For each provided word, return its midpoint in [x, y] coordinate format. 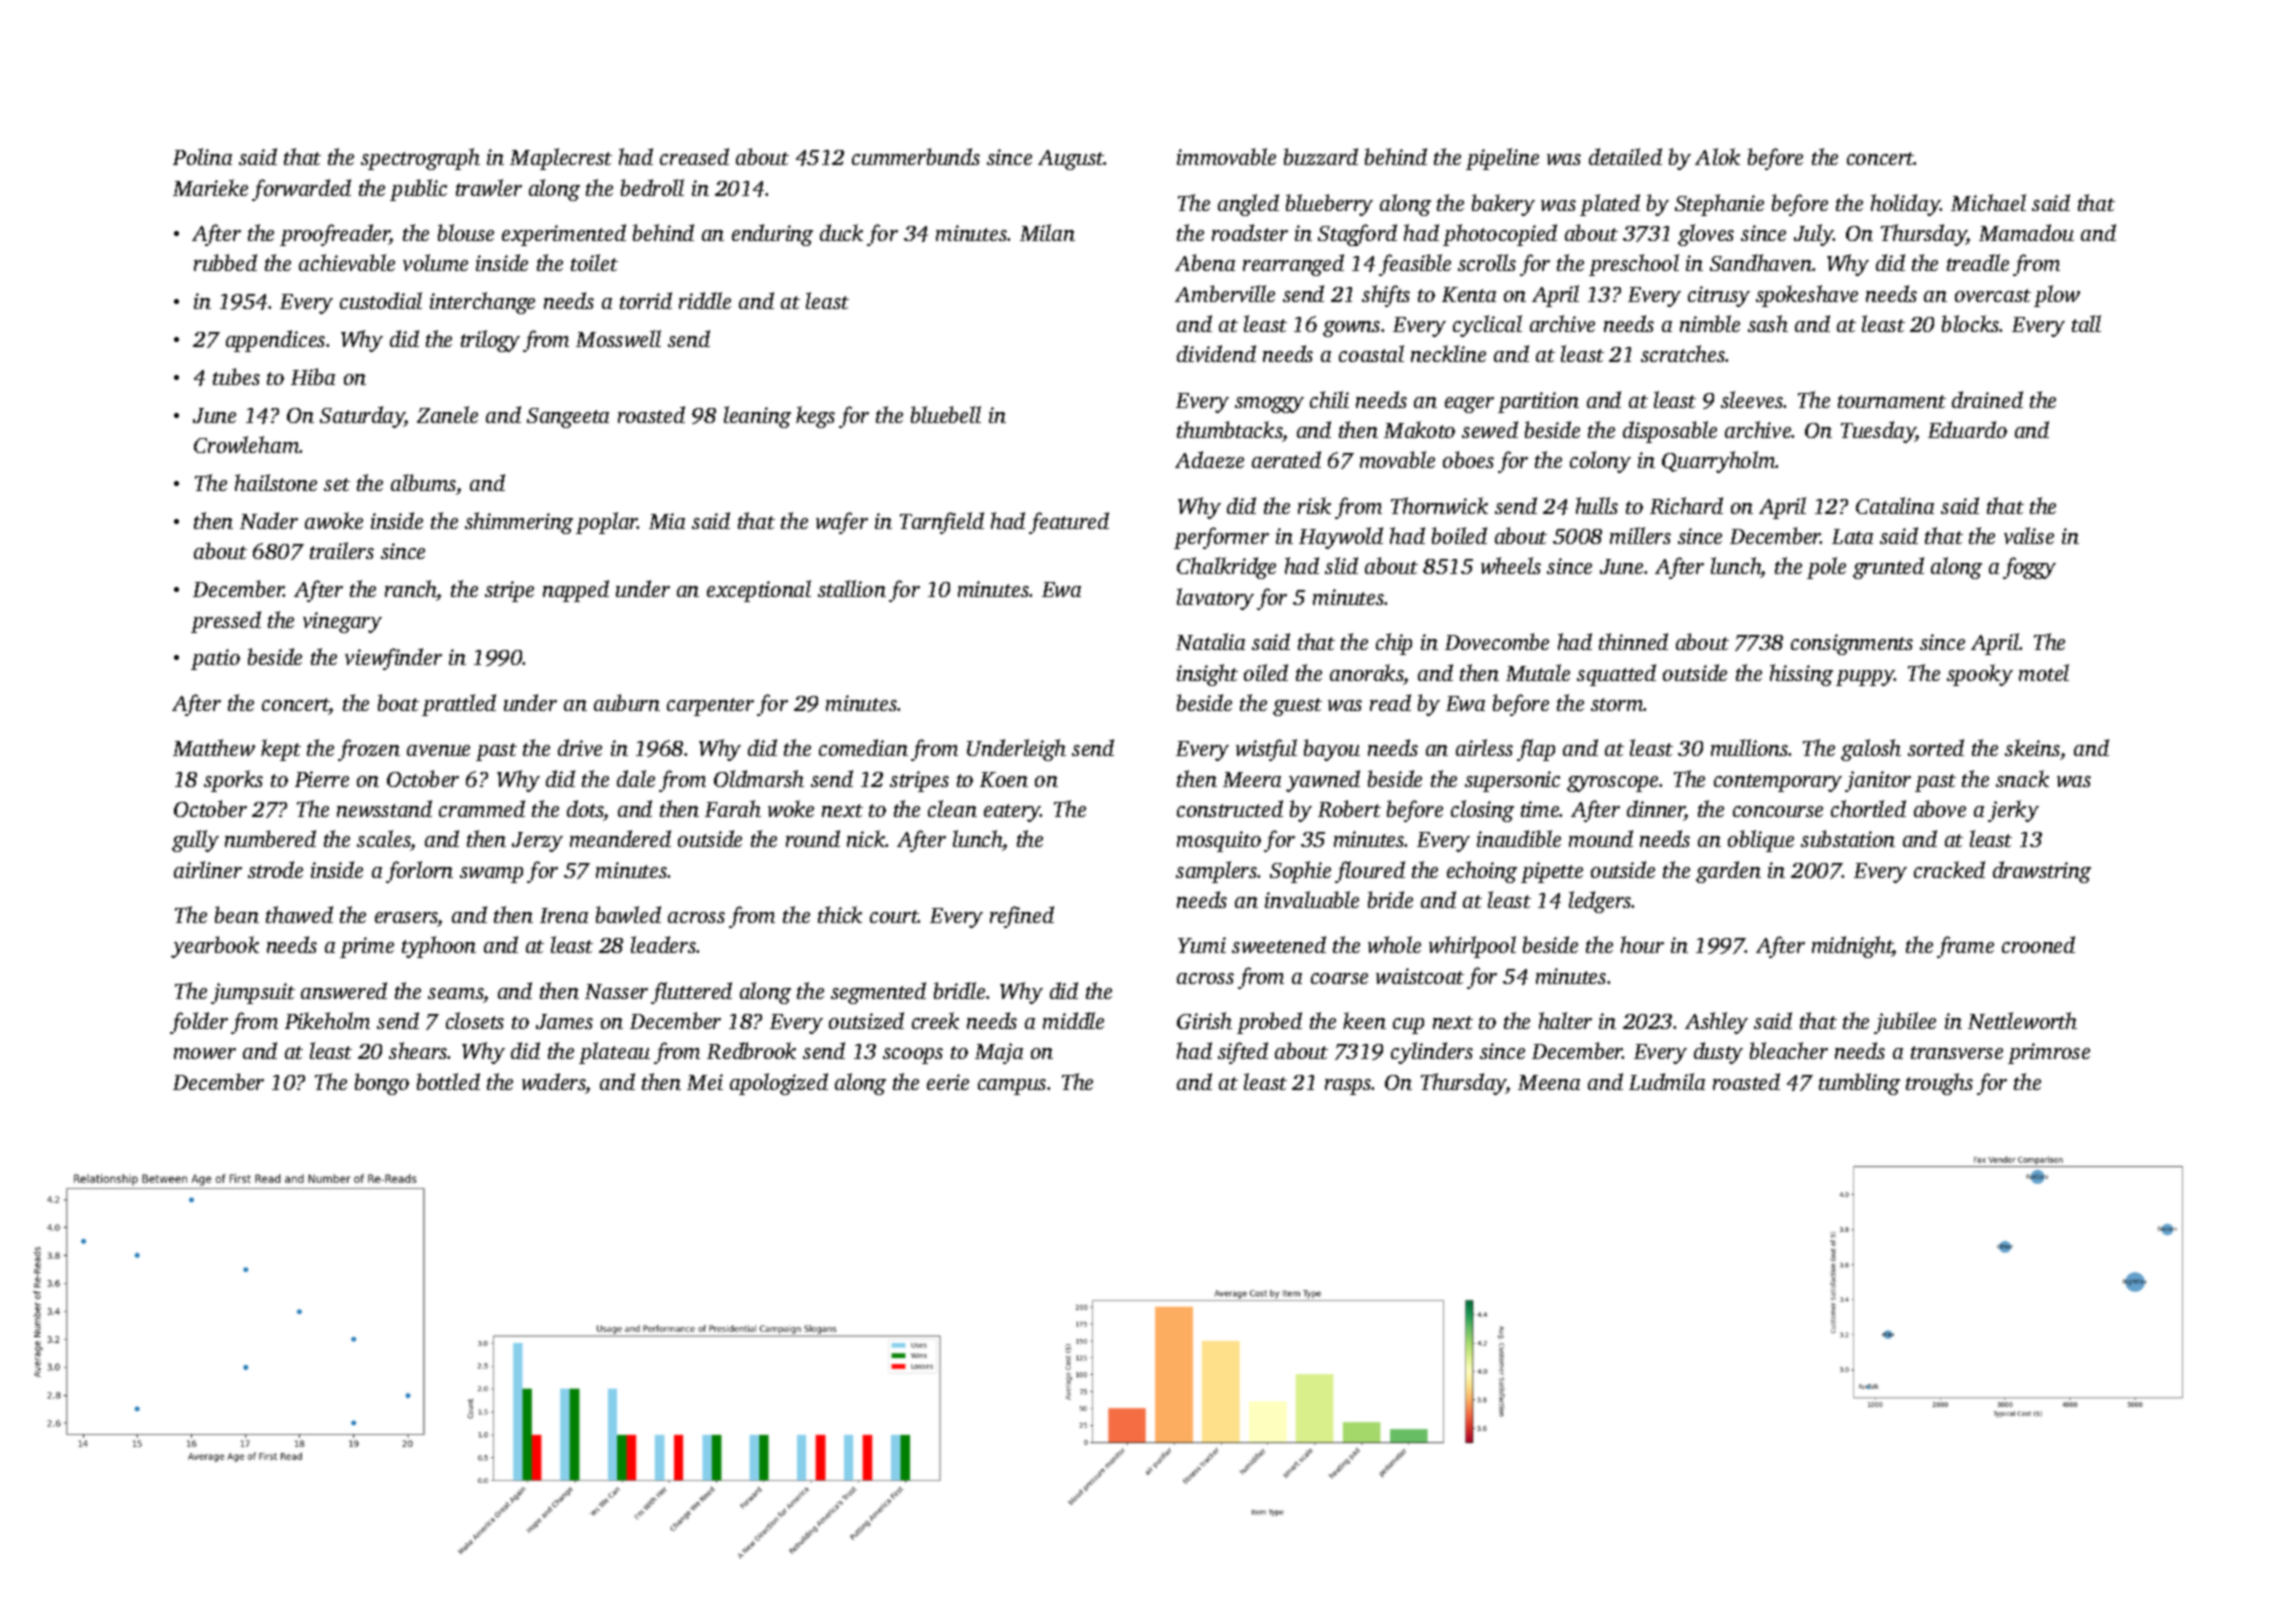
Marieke [210, 187]
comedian [863, 747]
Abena [1205, 262]
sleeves [1752, 399]
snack [2022, 778]
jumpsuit [253, 993]
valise [2029, 535]
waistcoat [1420, 976]
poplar [607, 523]
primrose [2049, 1053]
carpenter [710, 707]
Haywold [1341, 538]
